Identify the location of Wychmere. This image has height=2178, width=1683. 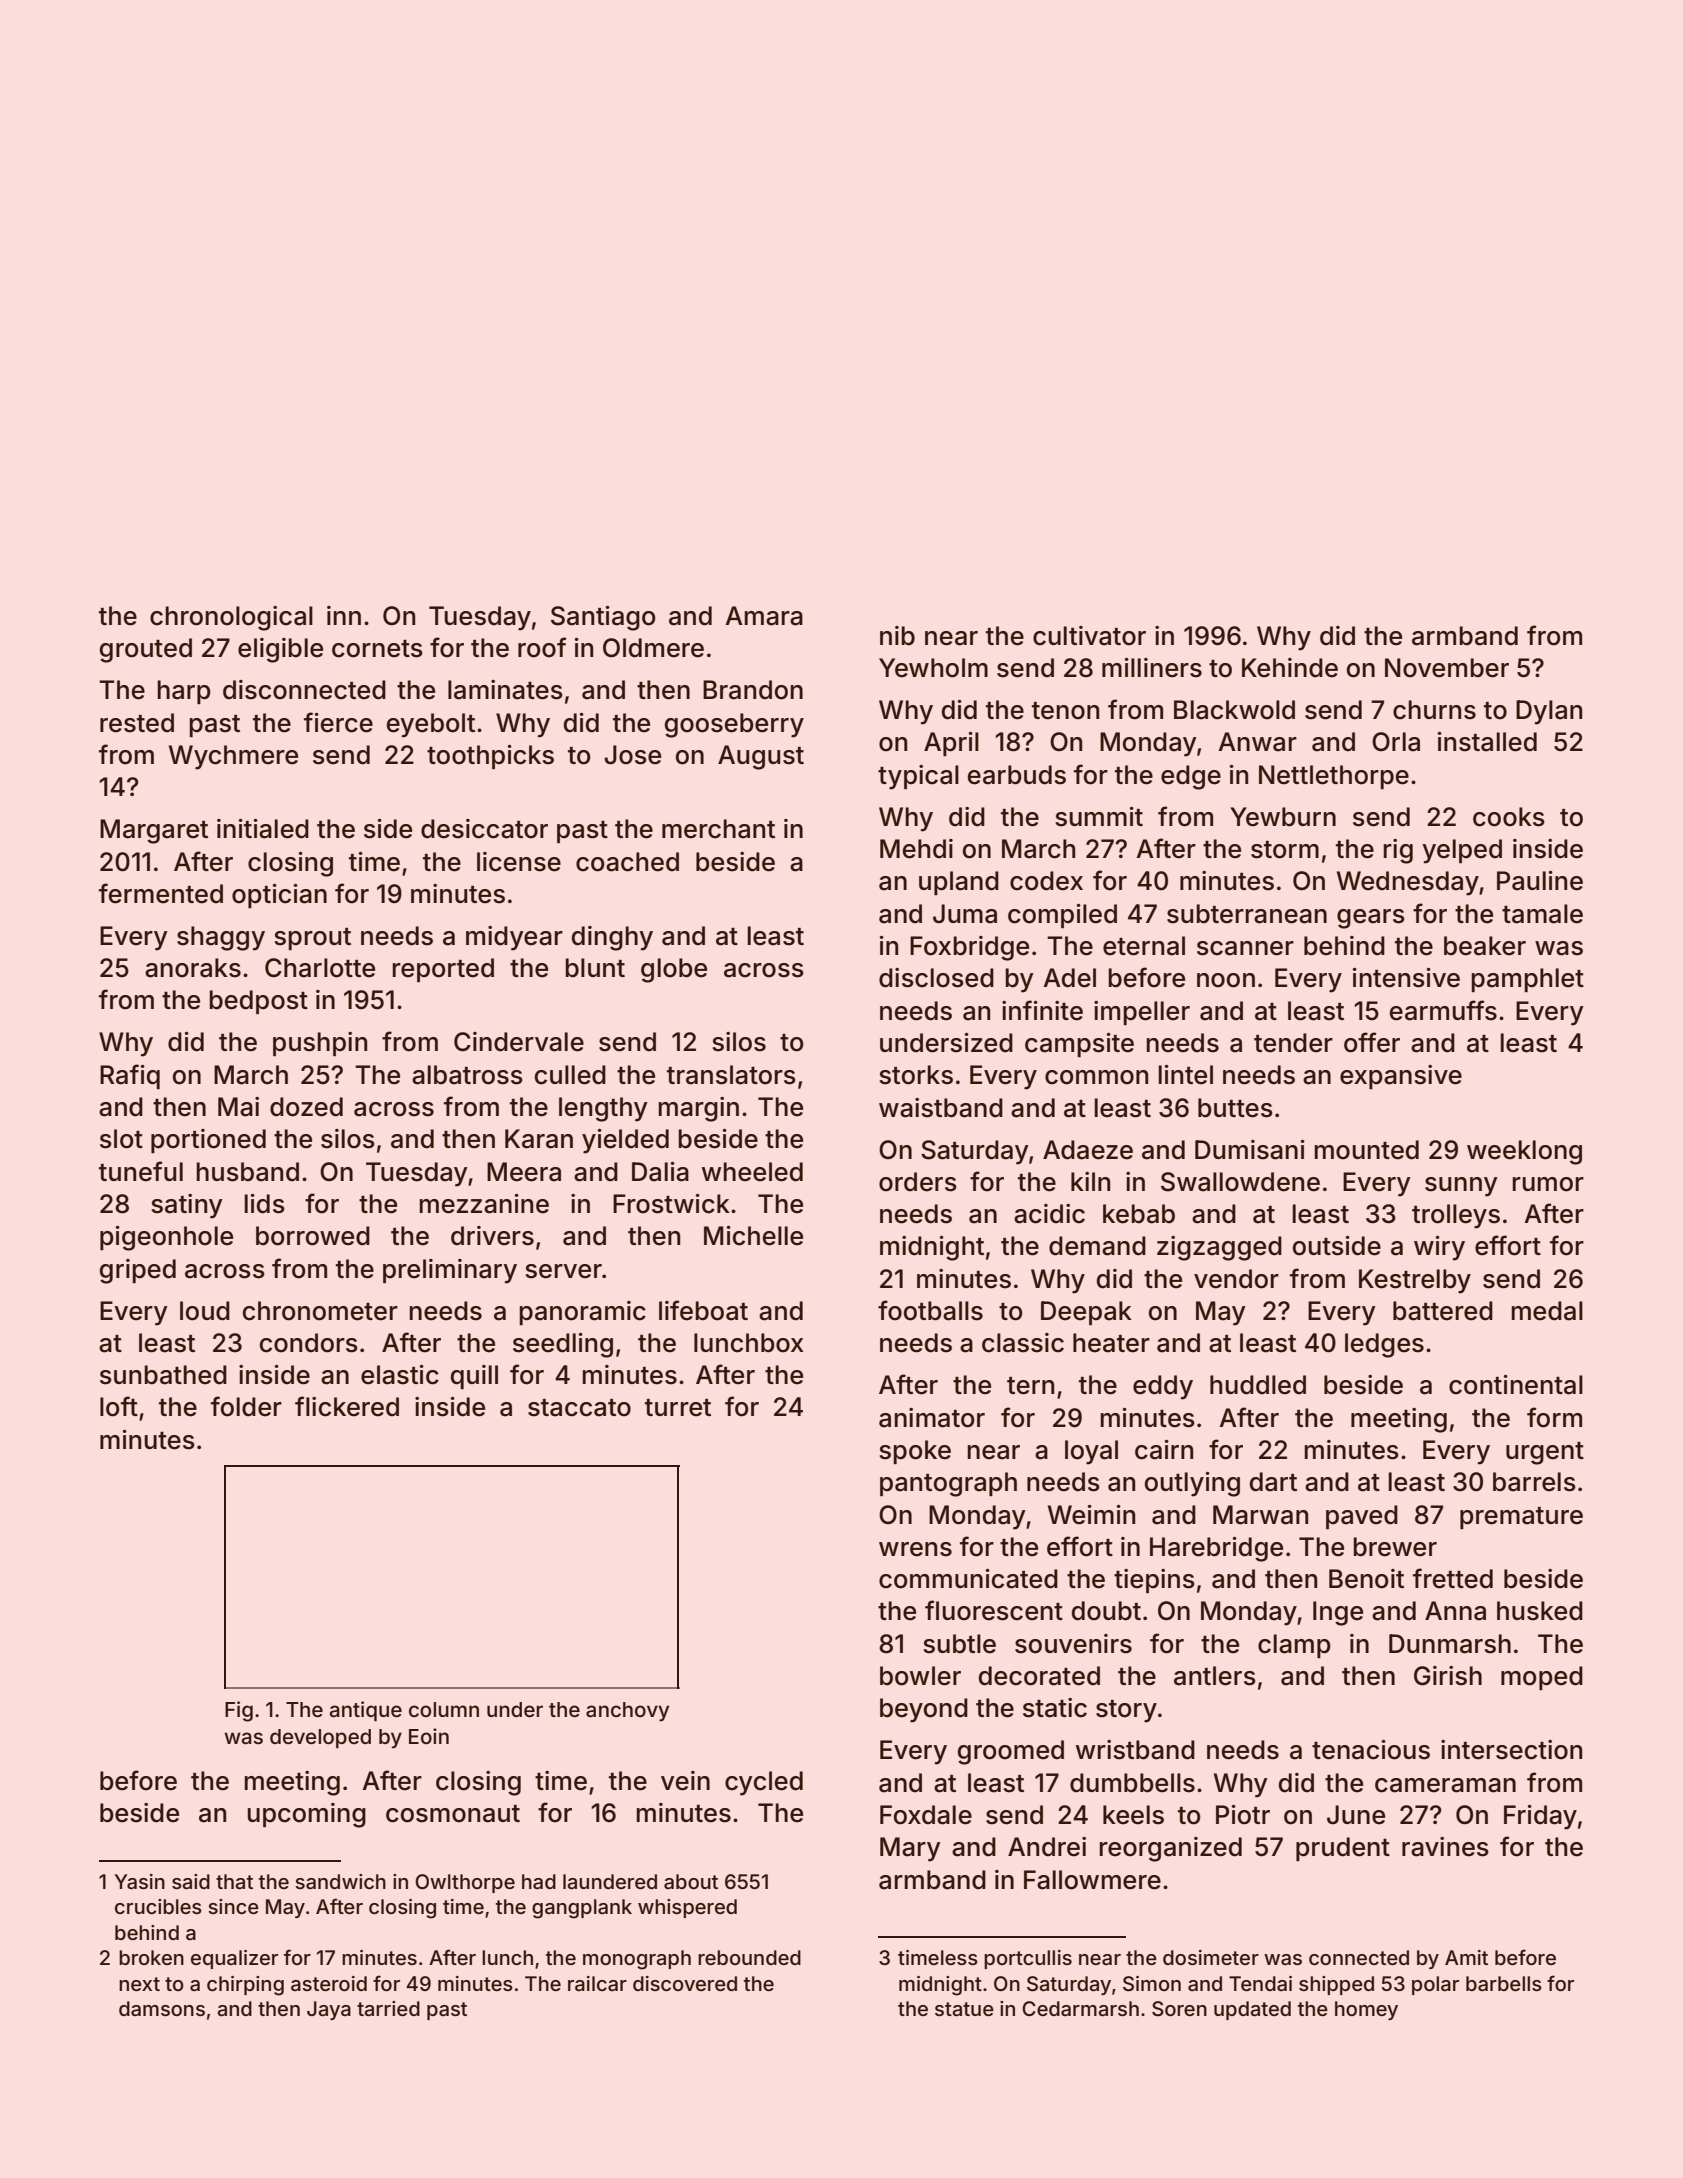
(233, 757).
